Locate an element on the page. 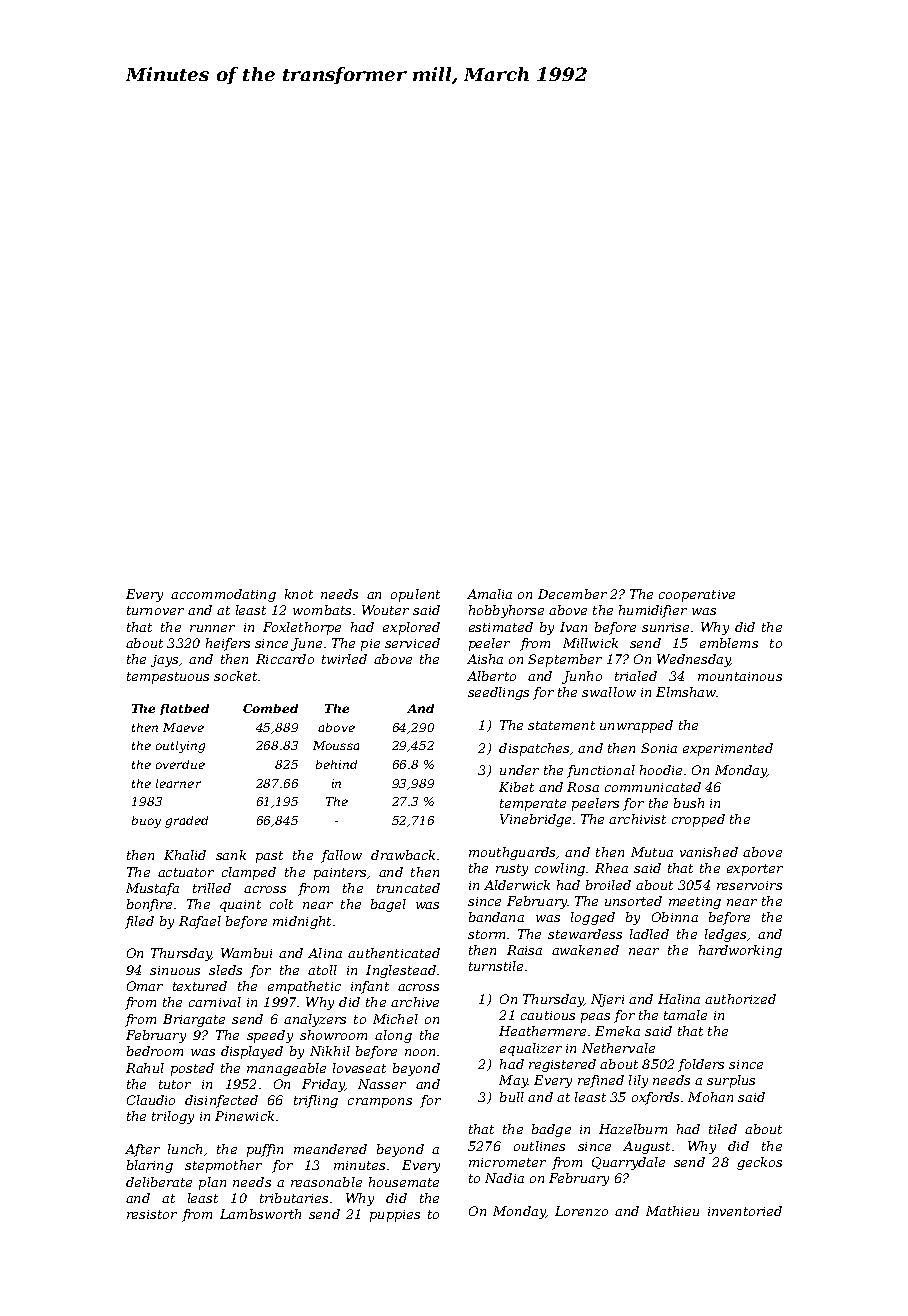 The height and width of the document is (1316, 908). fallow is located at coordinates (341, 856).
